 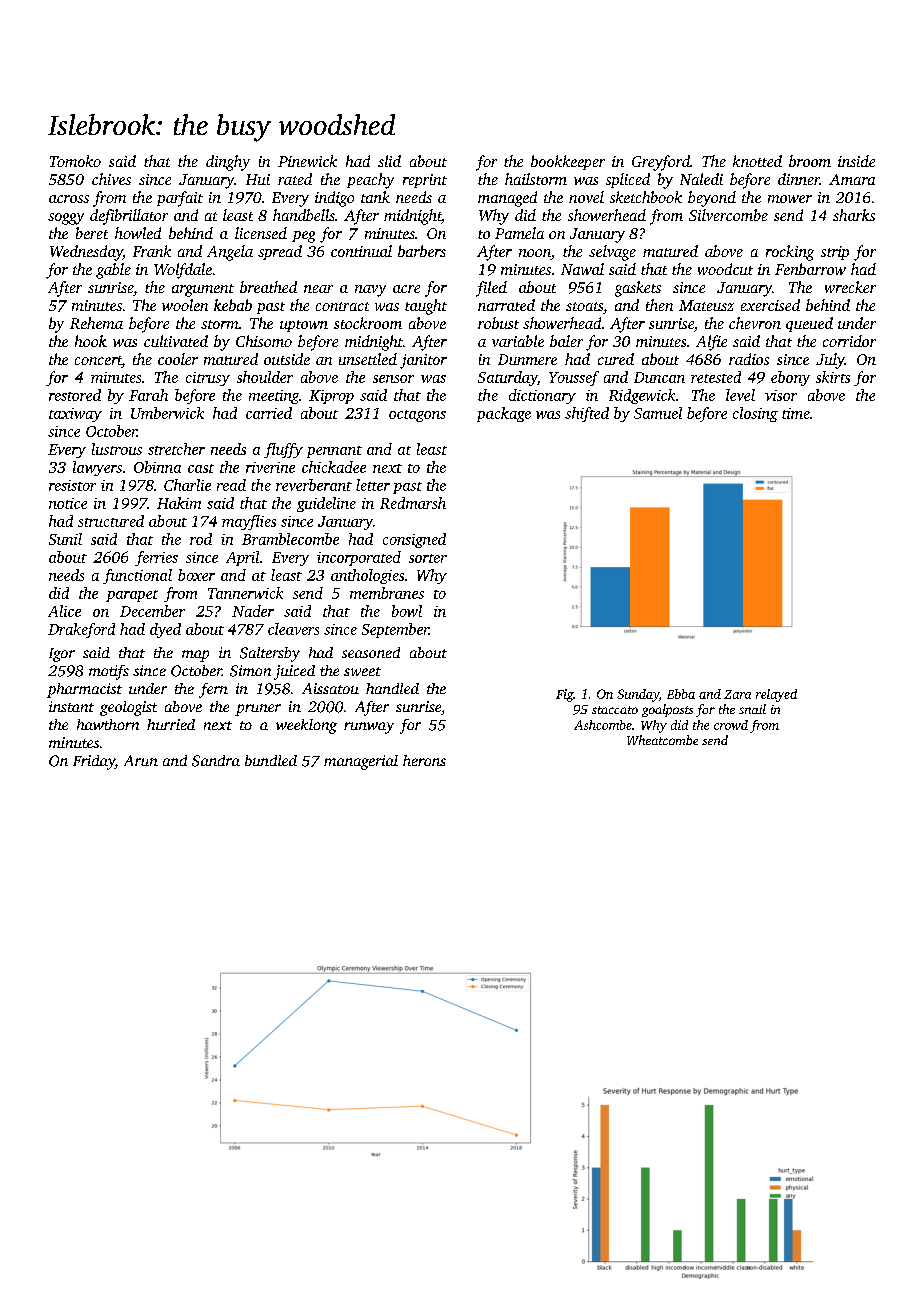 I want to click on herons, so click(x=424, y=760).
